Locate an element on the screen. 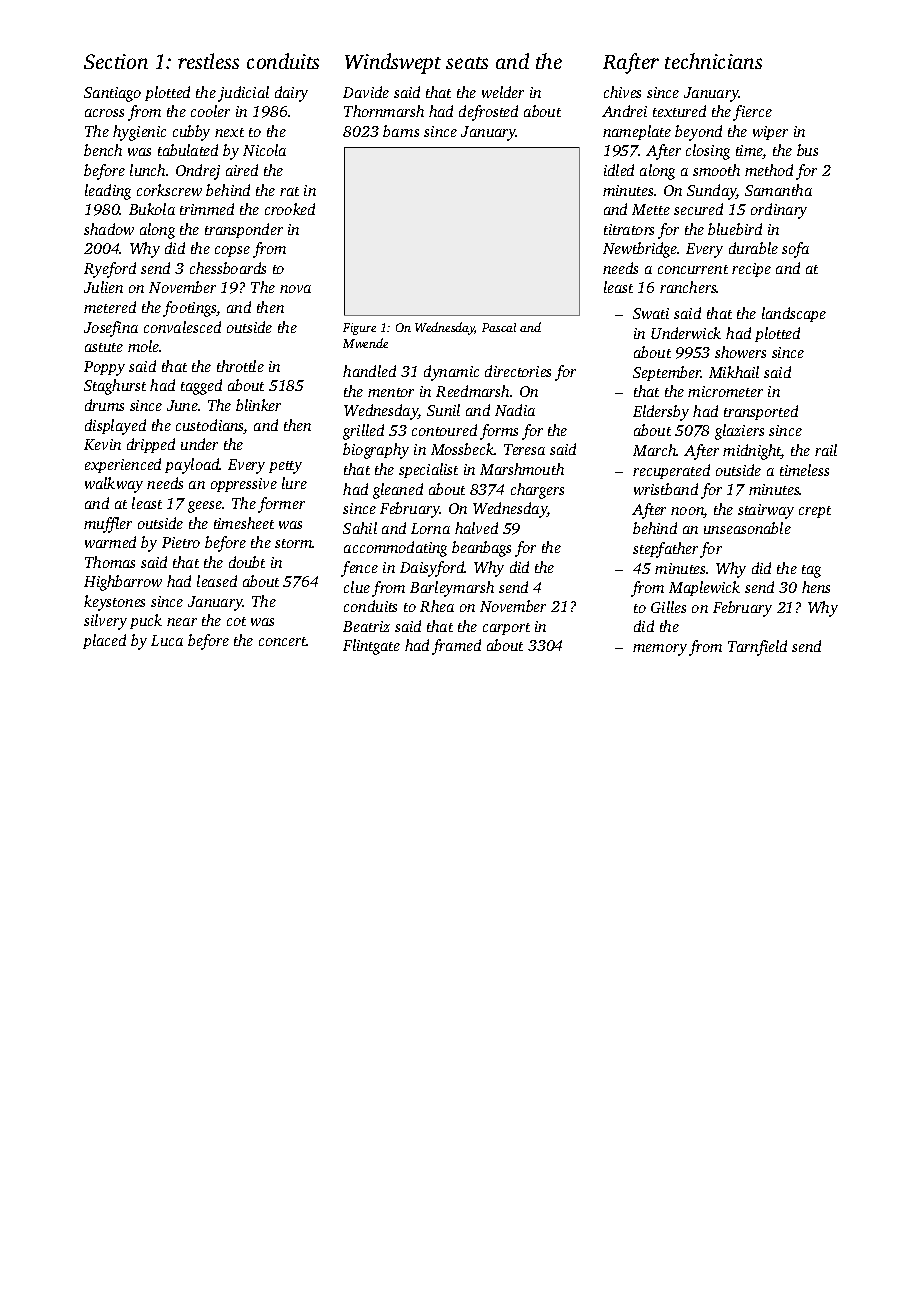  chessboards is located at coordinates (228, 268).
